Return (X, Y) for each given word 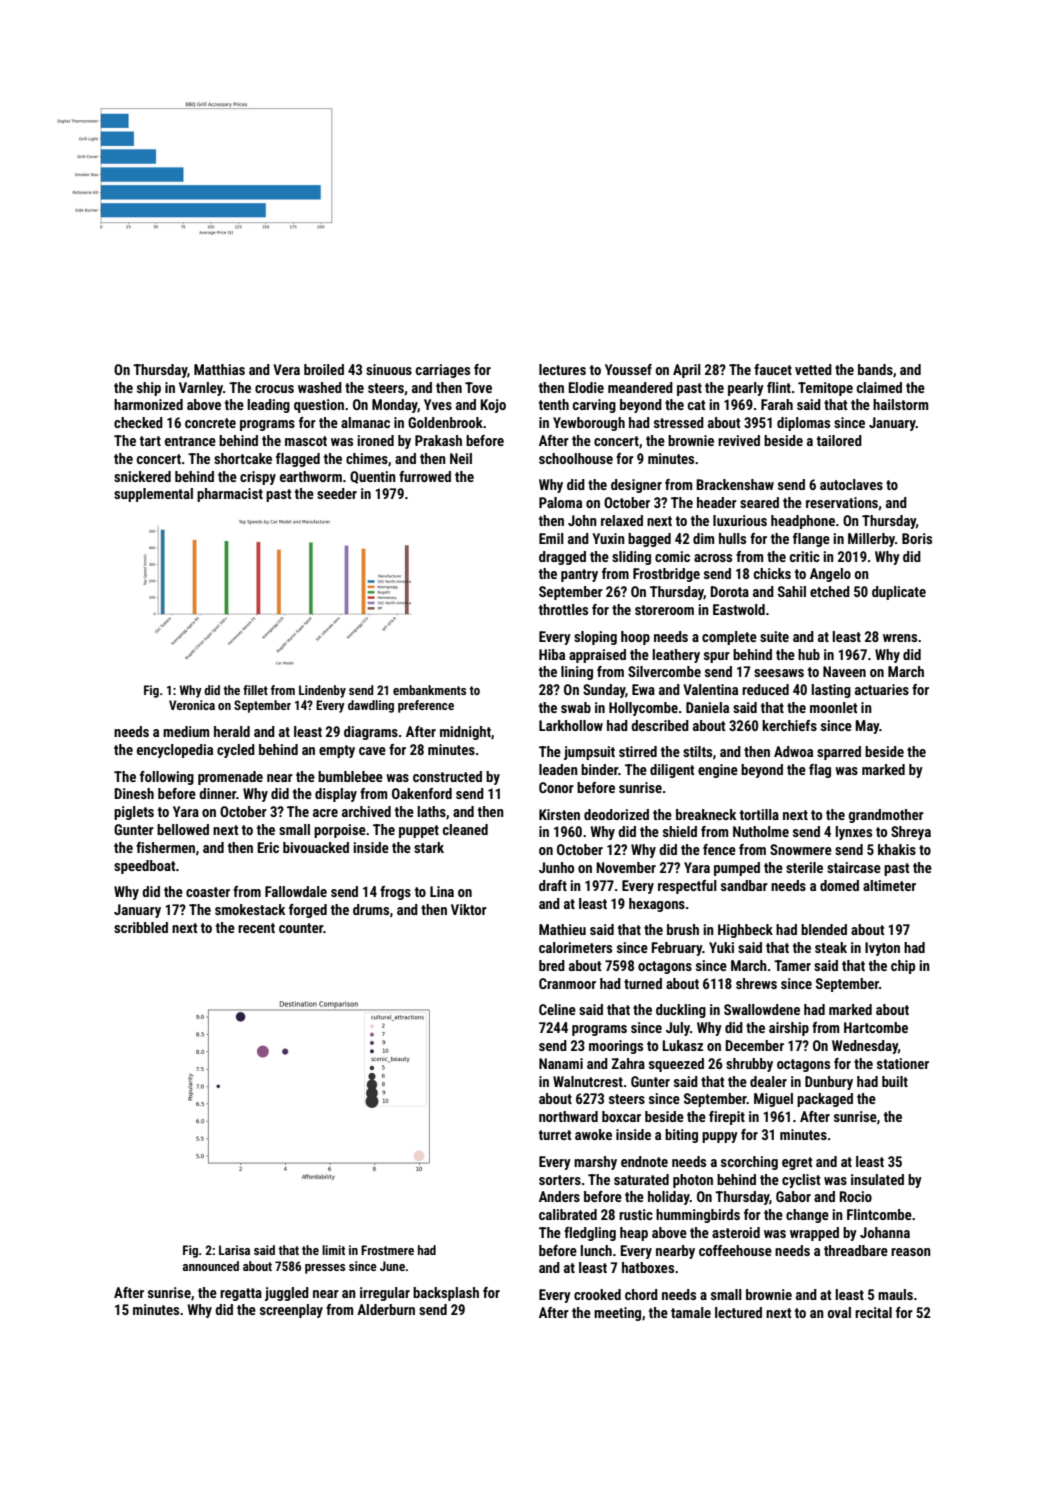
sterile (804, 867)
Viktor (469, 909)
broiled (324, 369)
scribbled (141, 927)
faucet (773, 369)
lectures (562, 369)
